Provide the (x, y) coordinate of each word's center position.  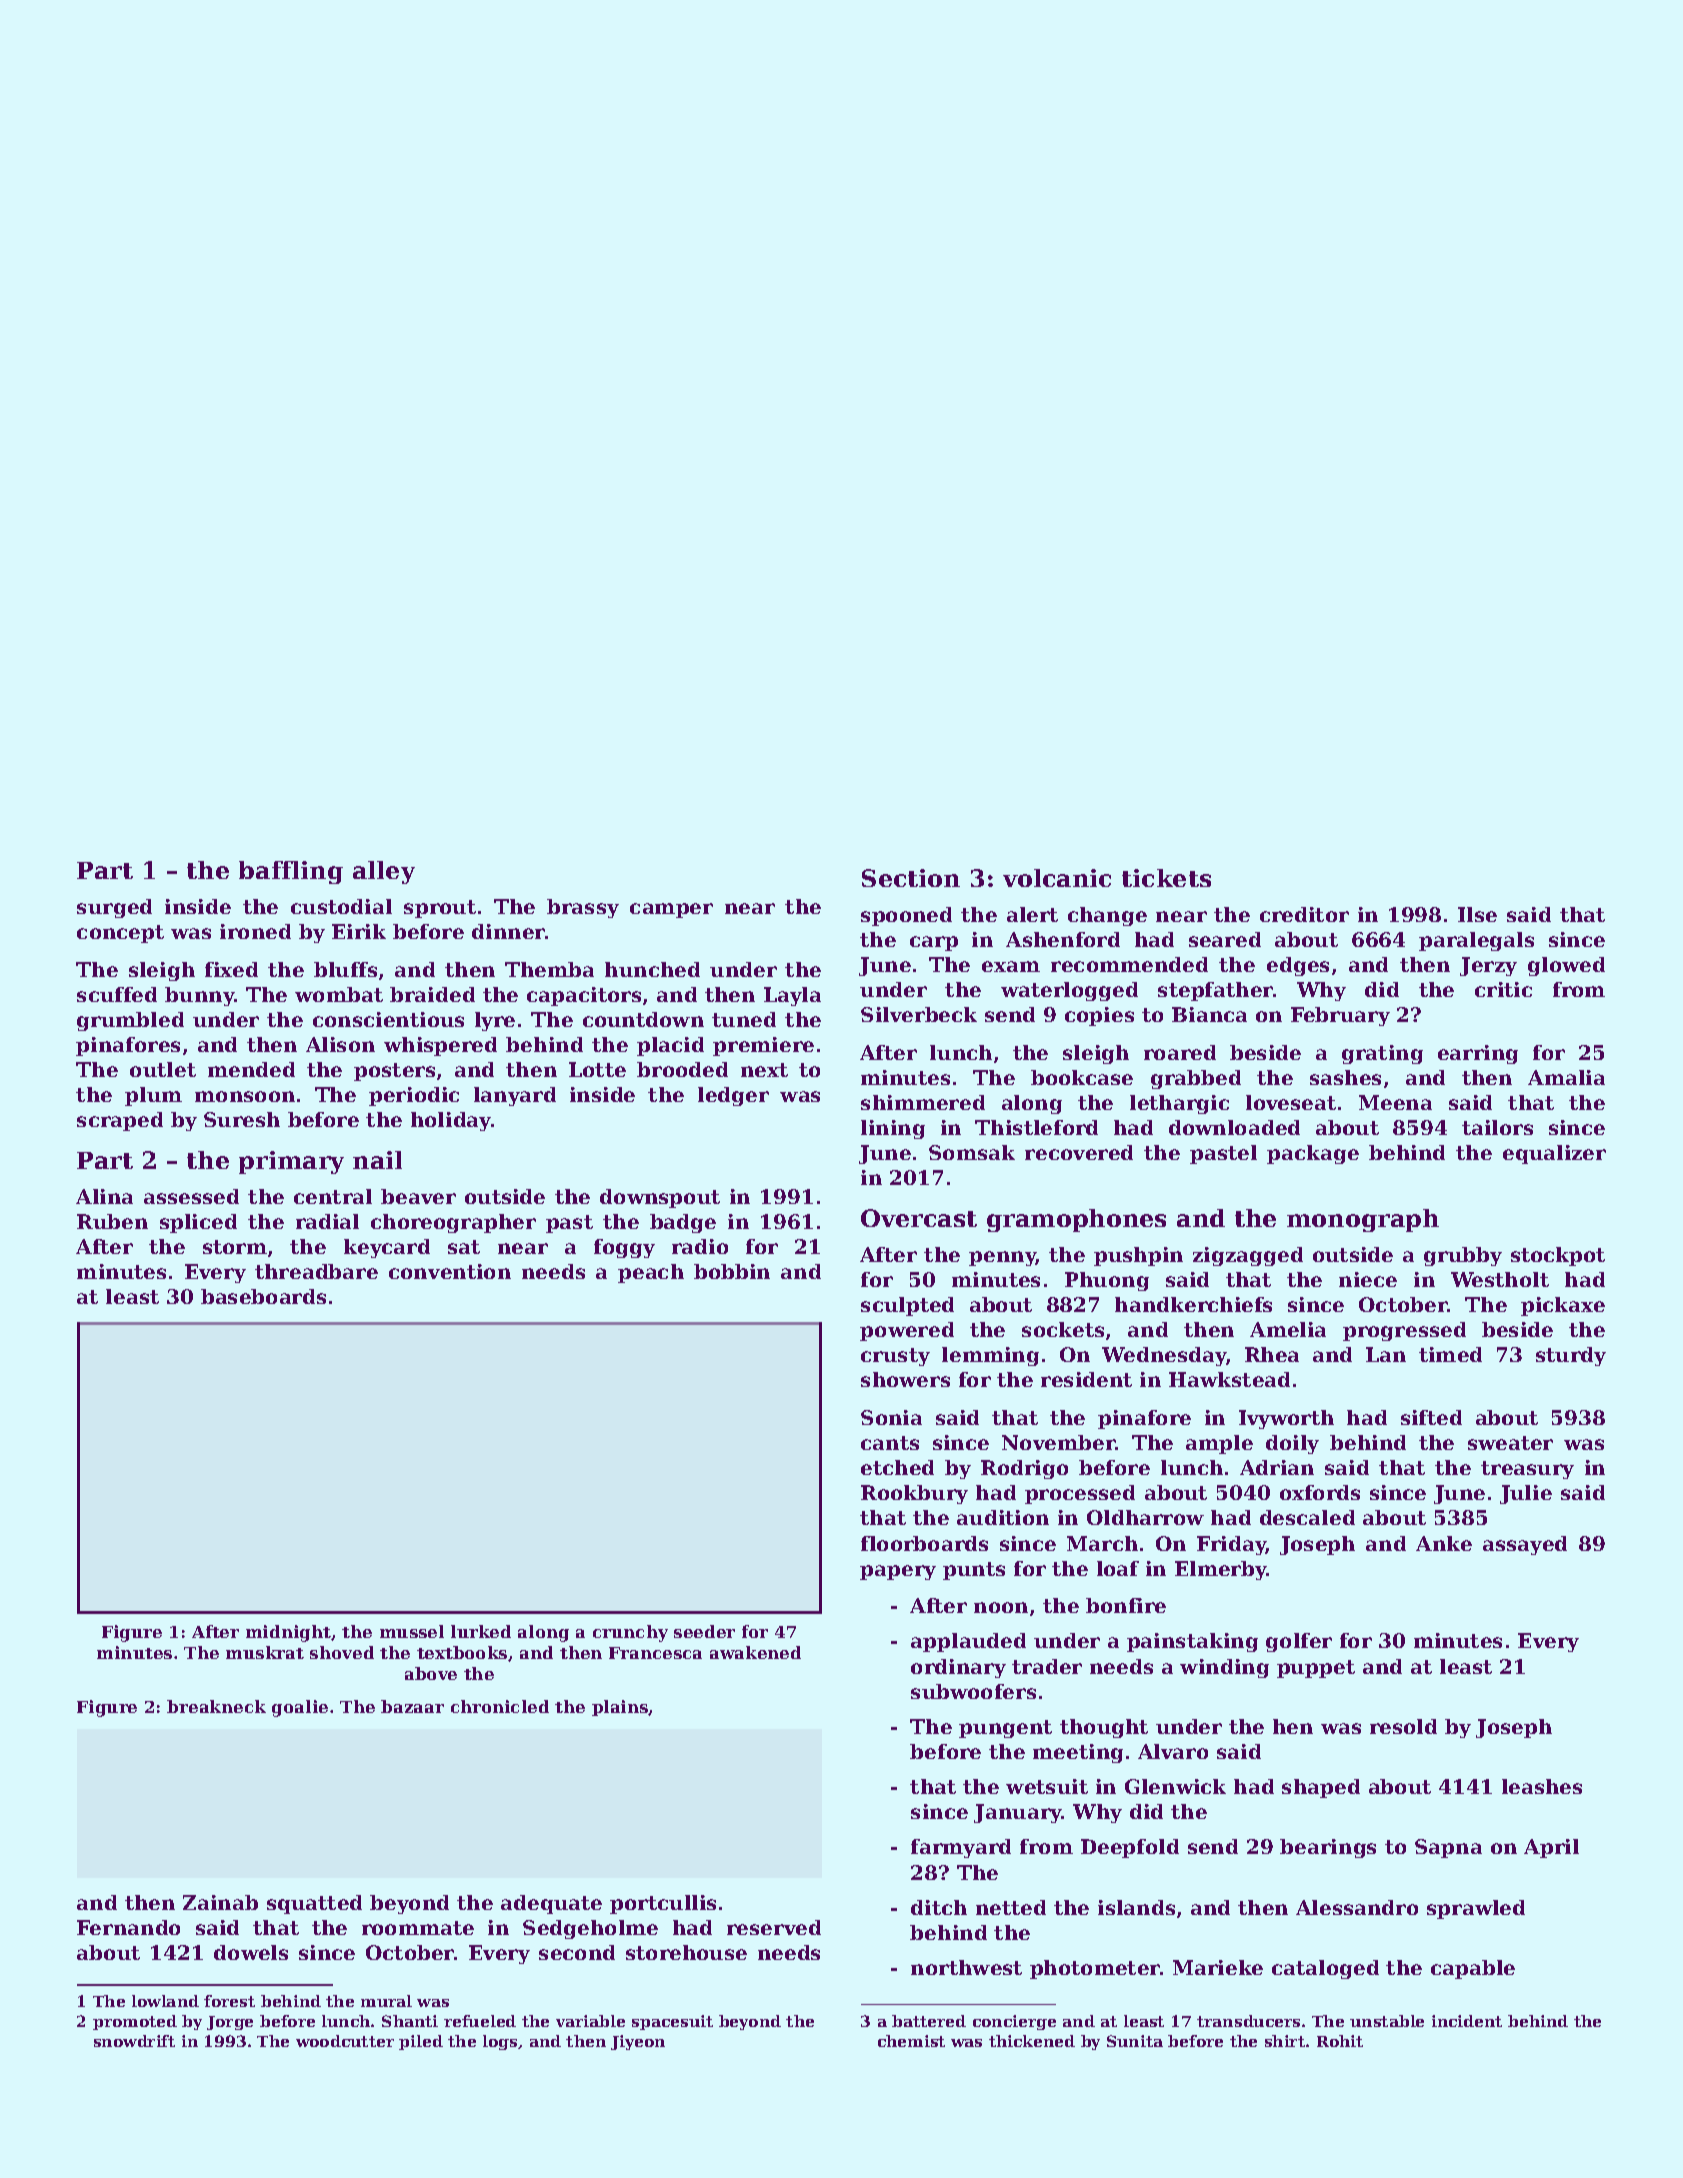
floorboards (924, 1543)
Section (911, 878)
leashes (1542, 1786)
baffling (291, 872)
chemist (911, 2041)
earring (1478, 1054)
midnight (288, 1633)
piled (421, 2042)
